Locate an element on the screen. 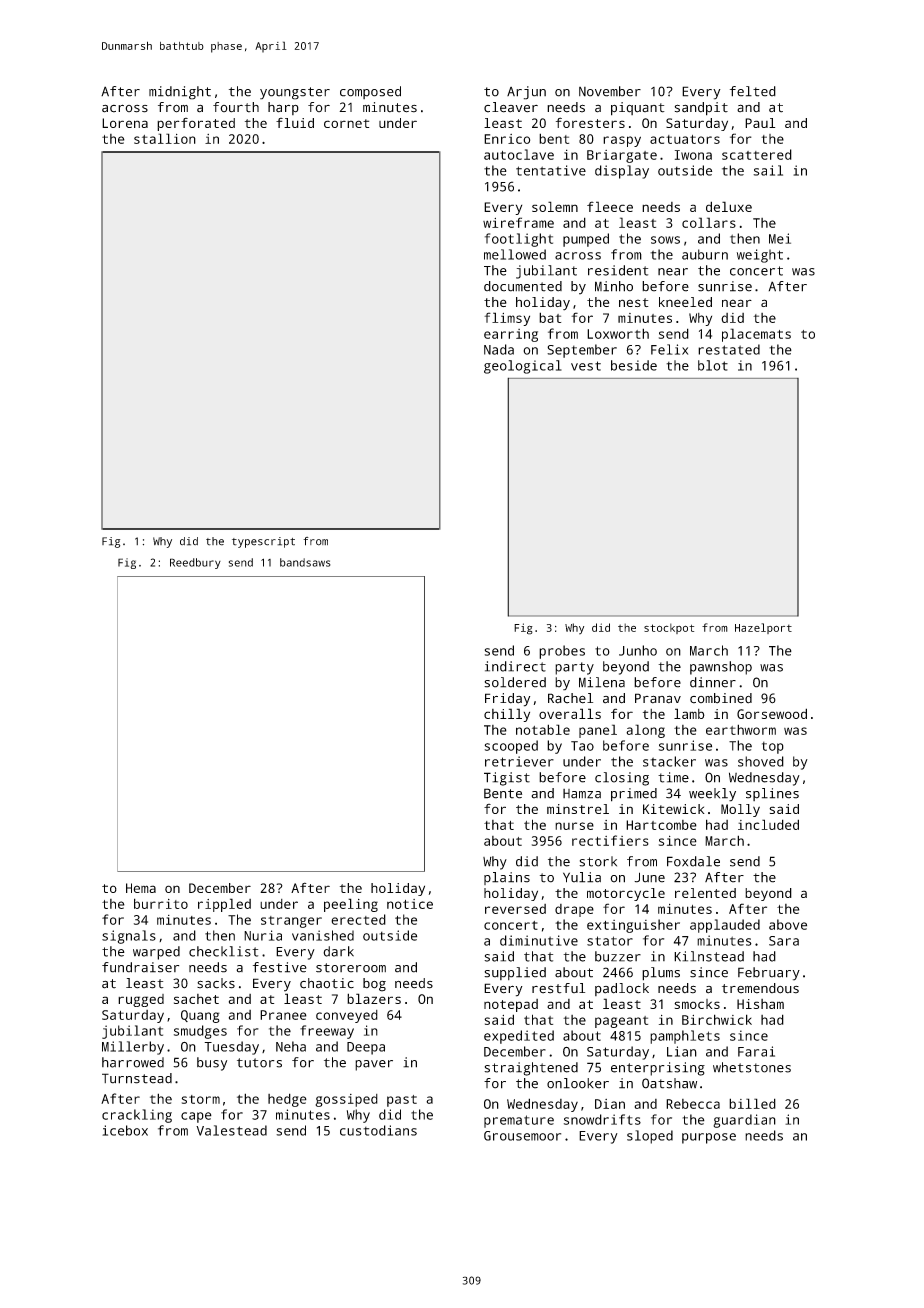  billed is located at coordinates (752, 1103).
